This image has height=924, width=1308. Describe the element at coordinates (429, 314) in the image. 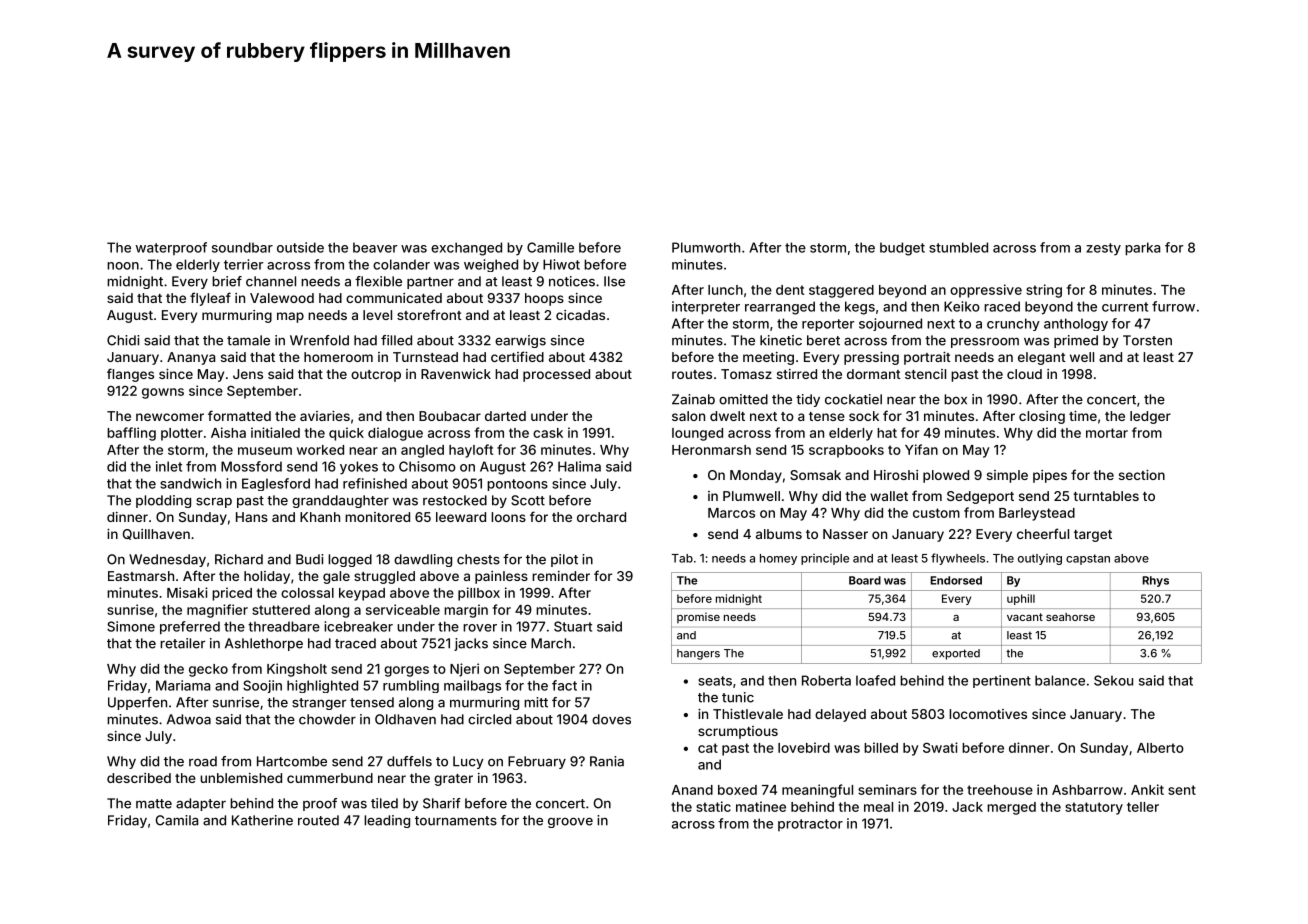

I see `storefront` at that location.
